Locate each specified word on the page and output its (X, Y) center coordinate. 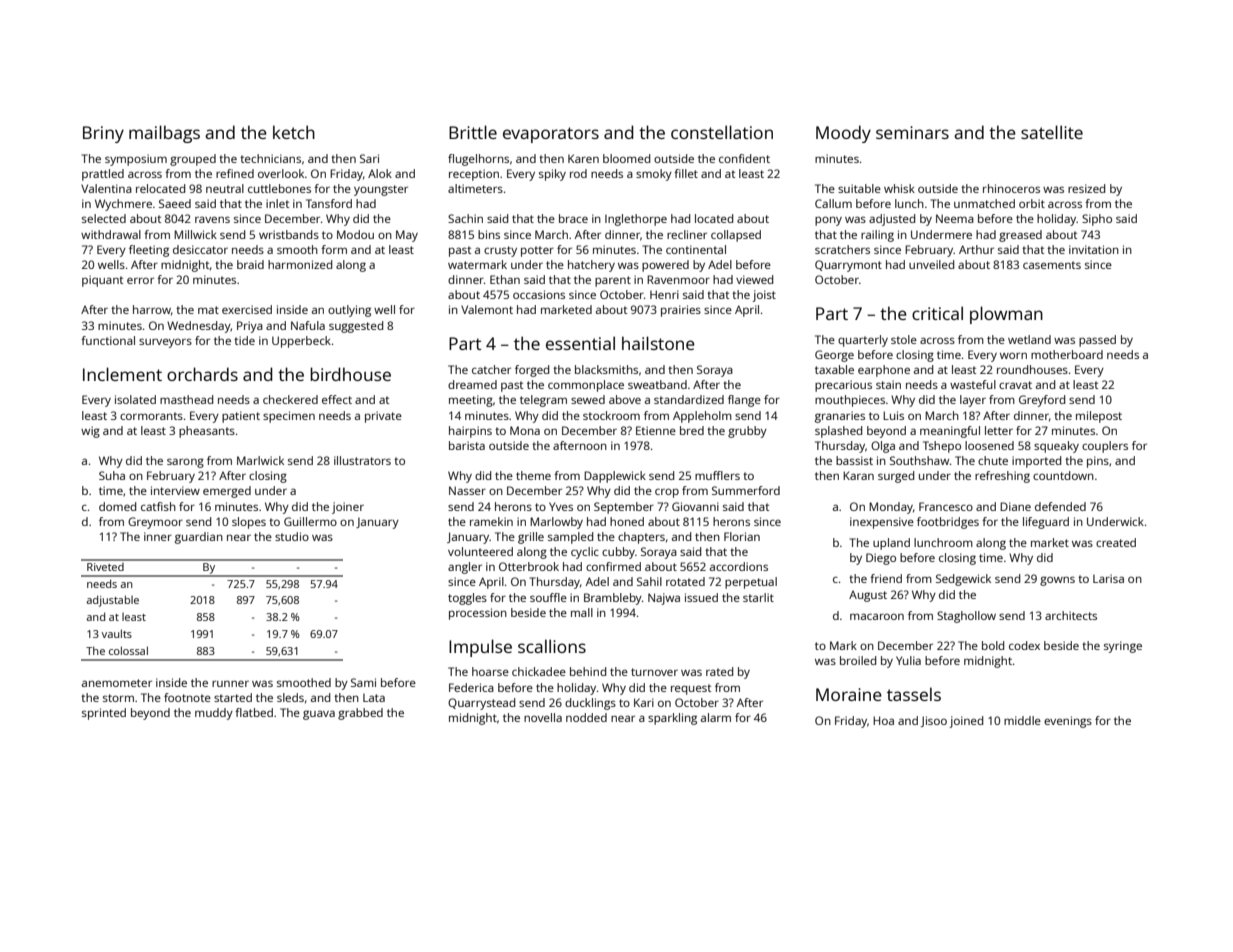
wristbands (289, 234)
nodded (586, 717)
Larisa (1108, 578)
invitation (1094, 249)
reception (474, 175)
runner (230, 683)
